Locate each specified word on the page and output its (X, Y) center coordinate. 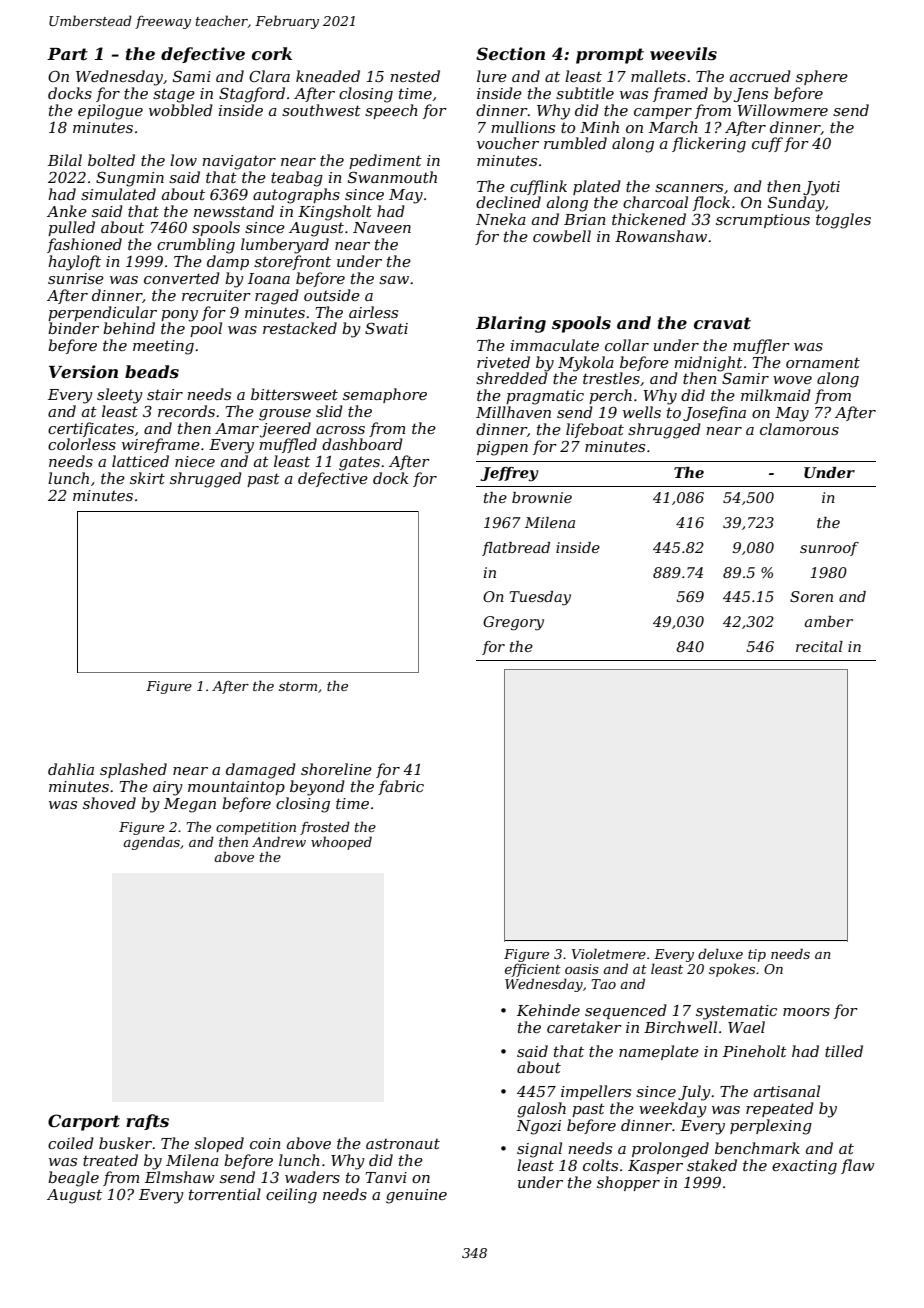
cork (272, 53)
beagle (73, 1179)
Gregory (513, 623)
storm (298, 686)
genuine (416, 1196)
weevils (683, 53)
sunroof (829, 549)
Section (510, 53)
